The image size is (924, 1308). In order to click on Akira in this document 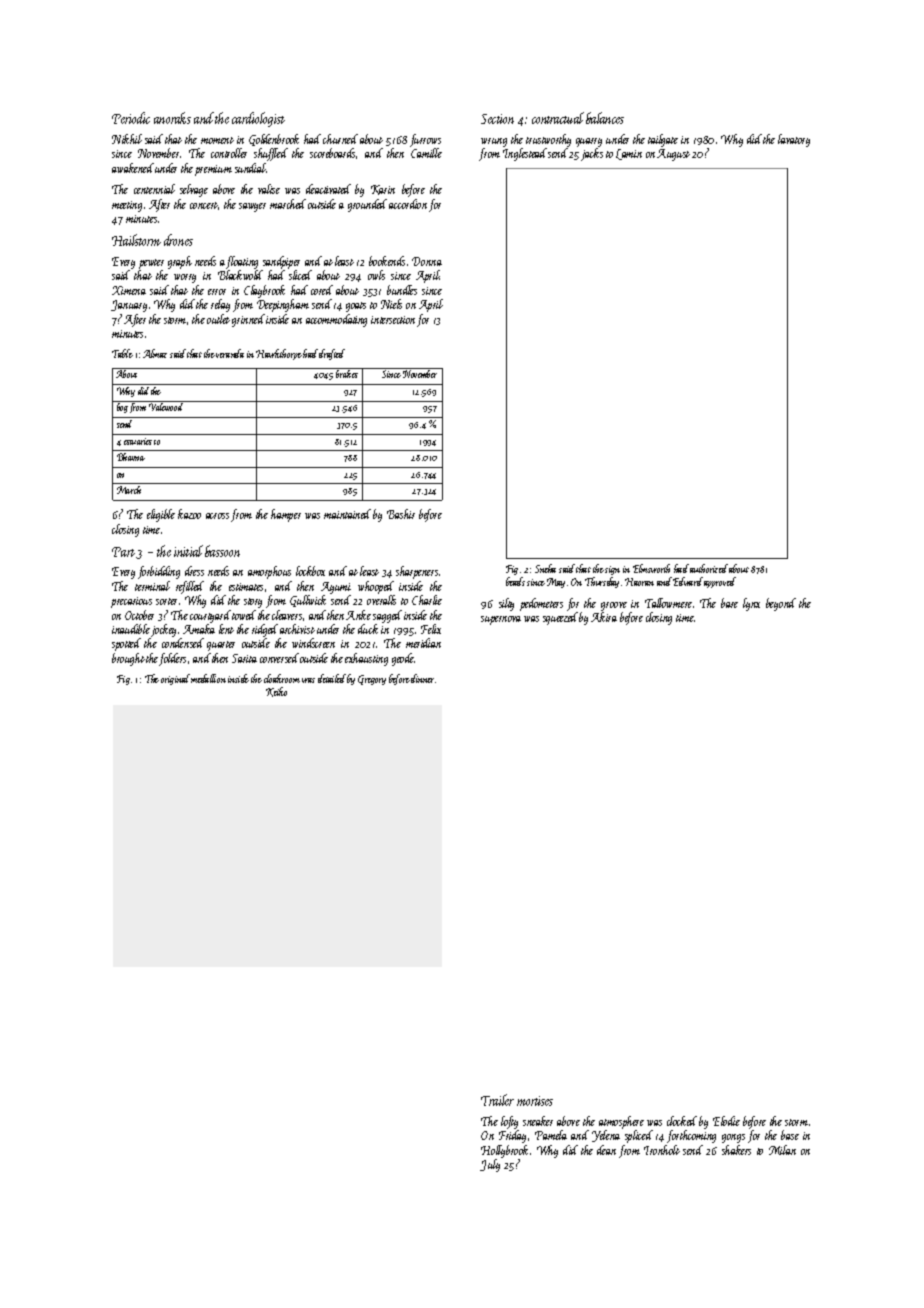, I will do `click(604, 617)`.
